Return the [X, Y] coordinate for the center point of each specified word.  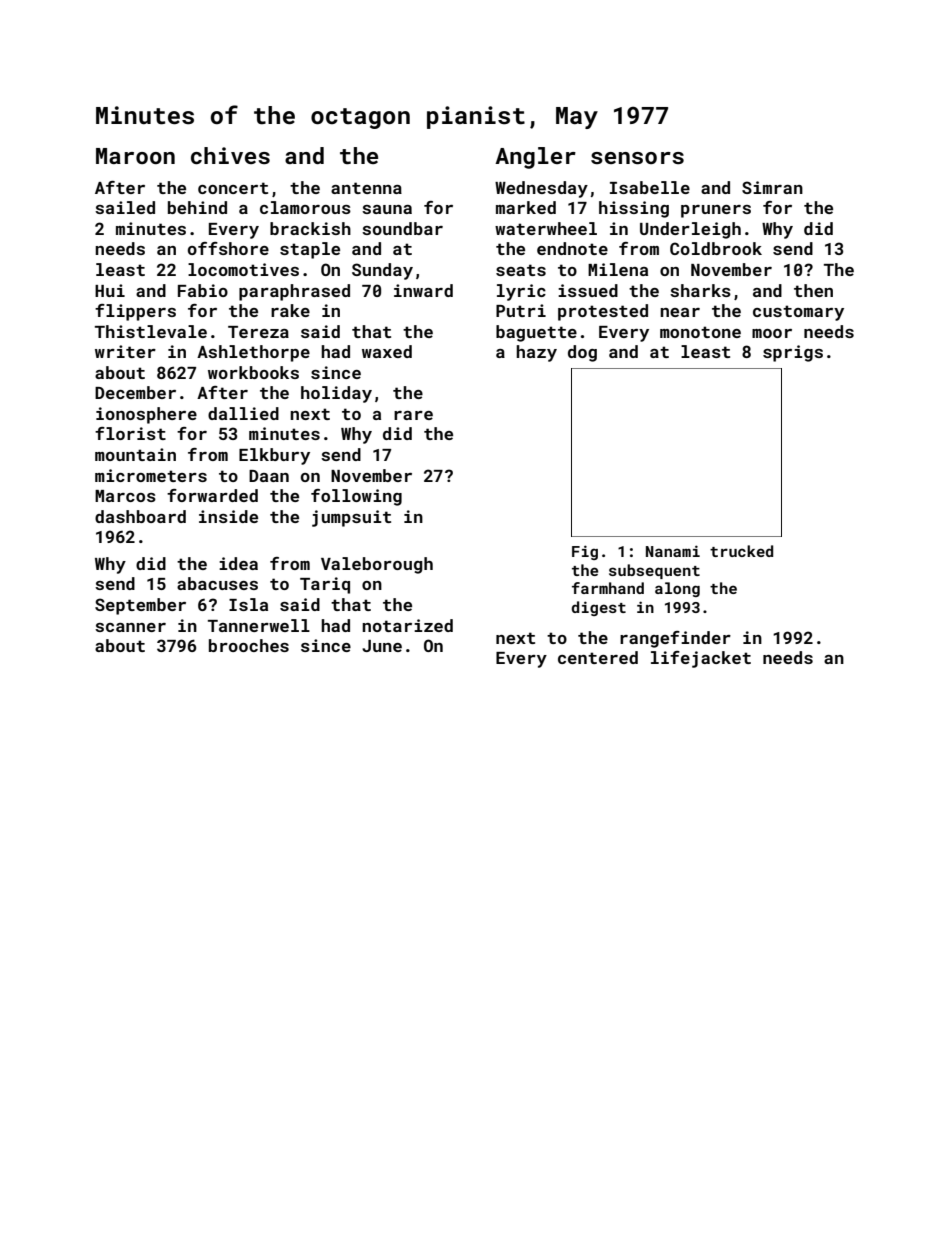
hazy [536, 353]
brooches [249, 645]
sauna [387, 209]
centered [598, 657]
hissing [634, 209]
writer [125, 351]
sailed [125, 207]
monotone [700, 332]
